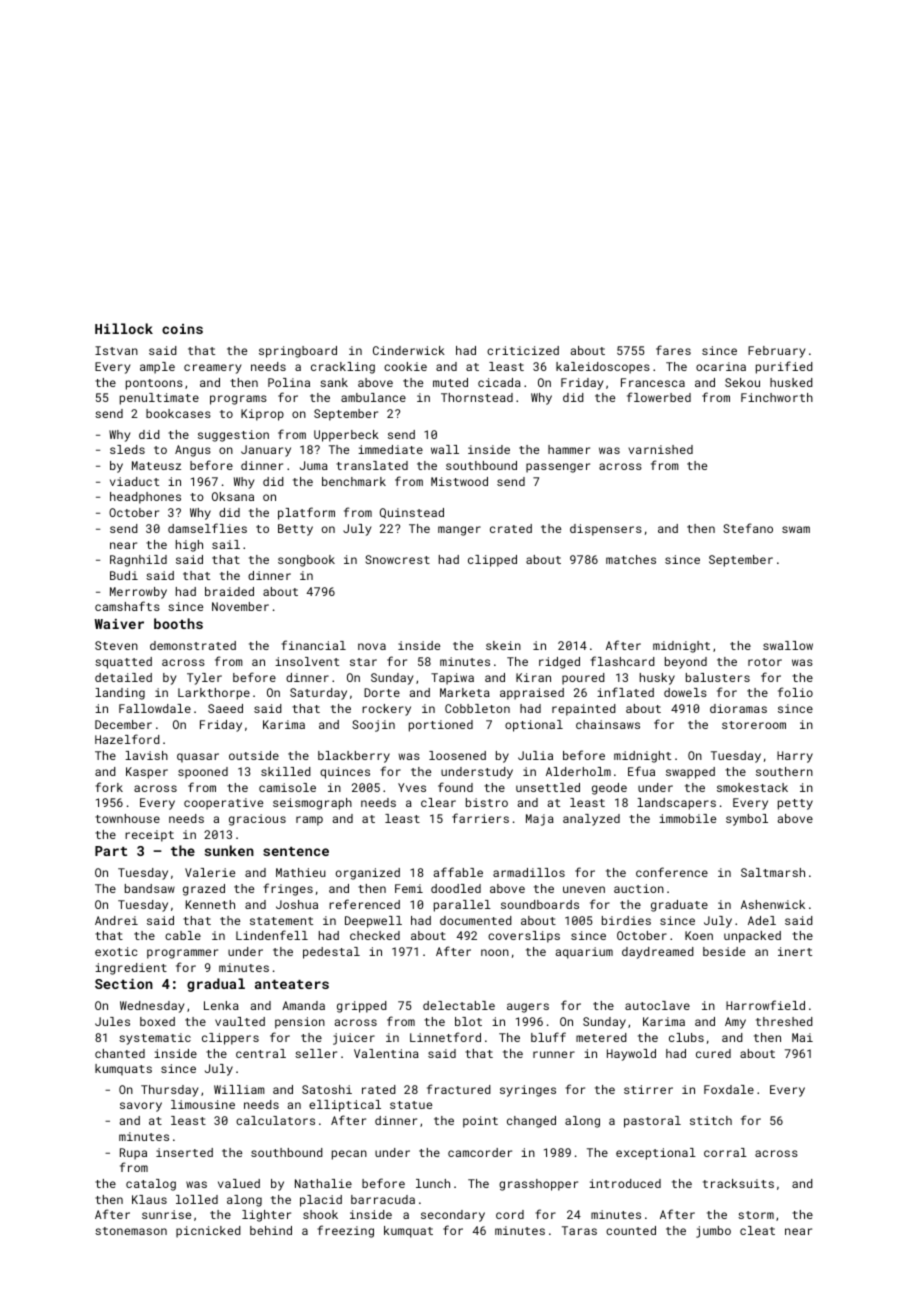  What do you see at coordinates (409, 350) in the document?
I see `Cinderwick` at bounding box center [409, 350].
